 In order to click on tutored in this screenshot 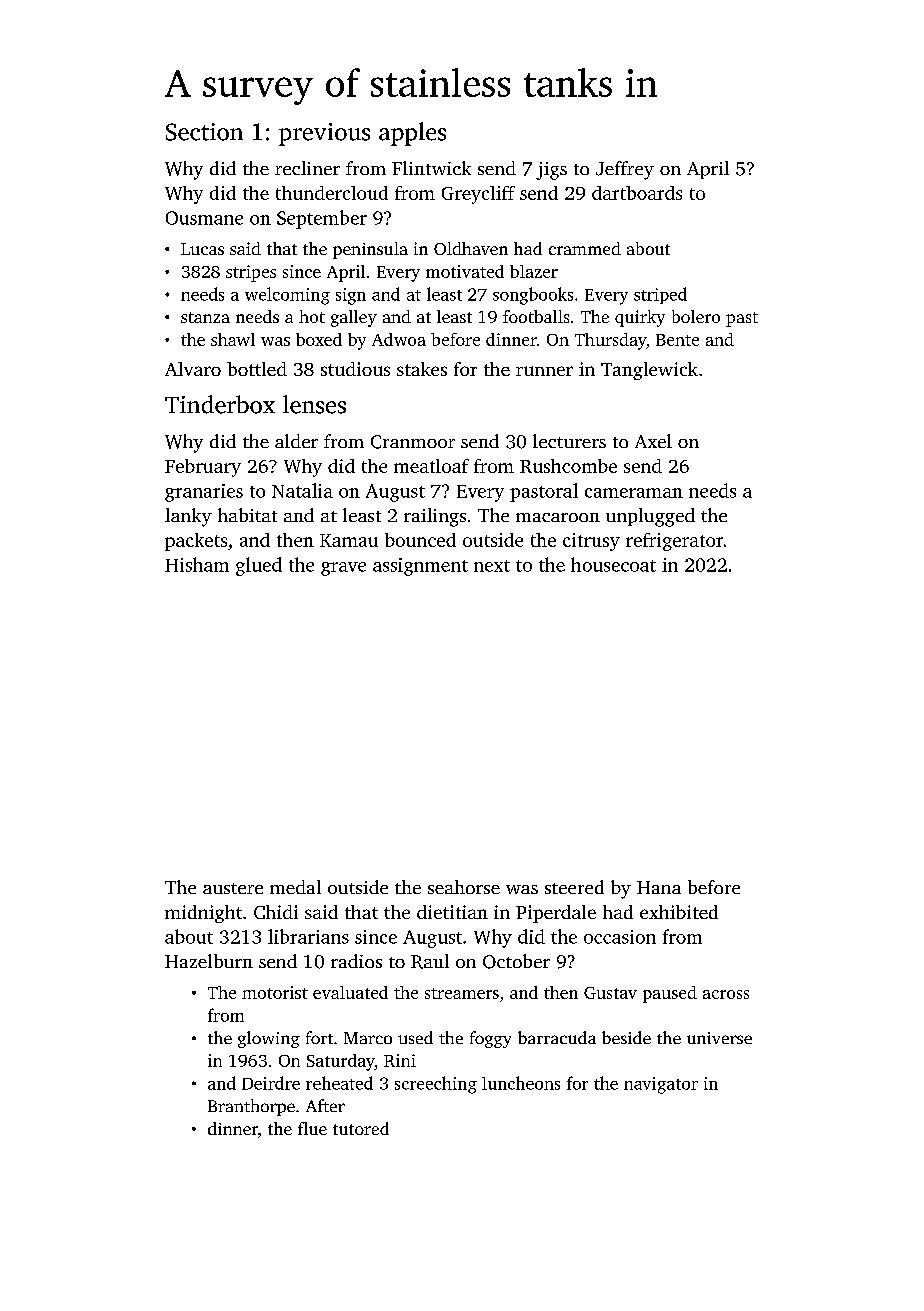, I will do `click(361, 1128)`.
